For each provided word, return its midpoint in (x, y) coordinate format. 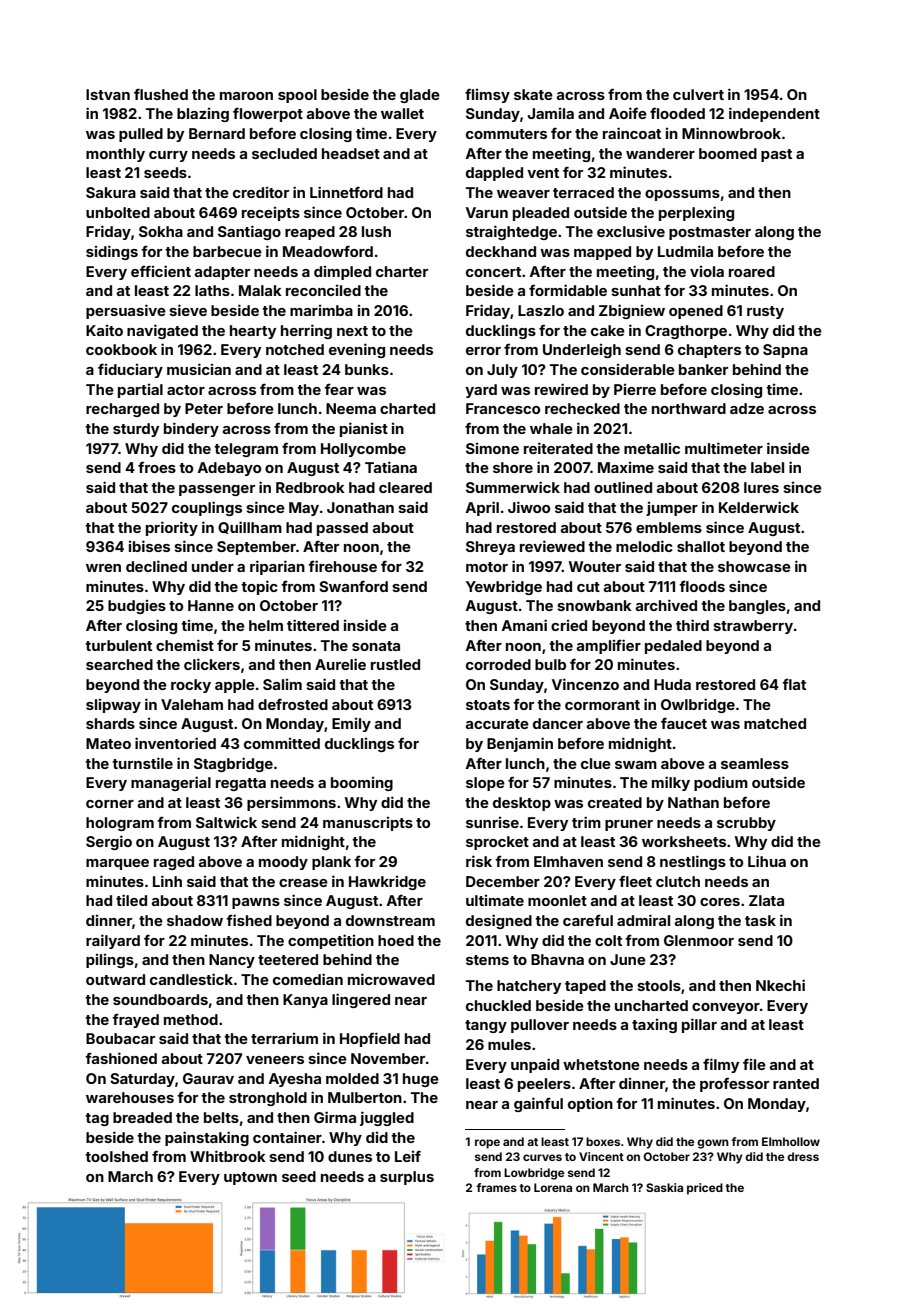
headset (351, 153)
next (352, 331)
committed (282, 743)
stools (659, 985)
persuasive (126, 311)
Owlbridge (698, 705)
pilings (110, 961)
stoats (488, 705)
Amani (524, 625)
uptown (250, 1178)
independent (774, 114)
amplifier (608, 646)
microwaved (391, 979)
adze (747, 408)
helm (266, 625)
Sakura (111, 192)
